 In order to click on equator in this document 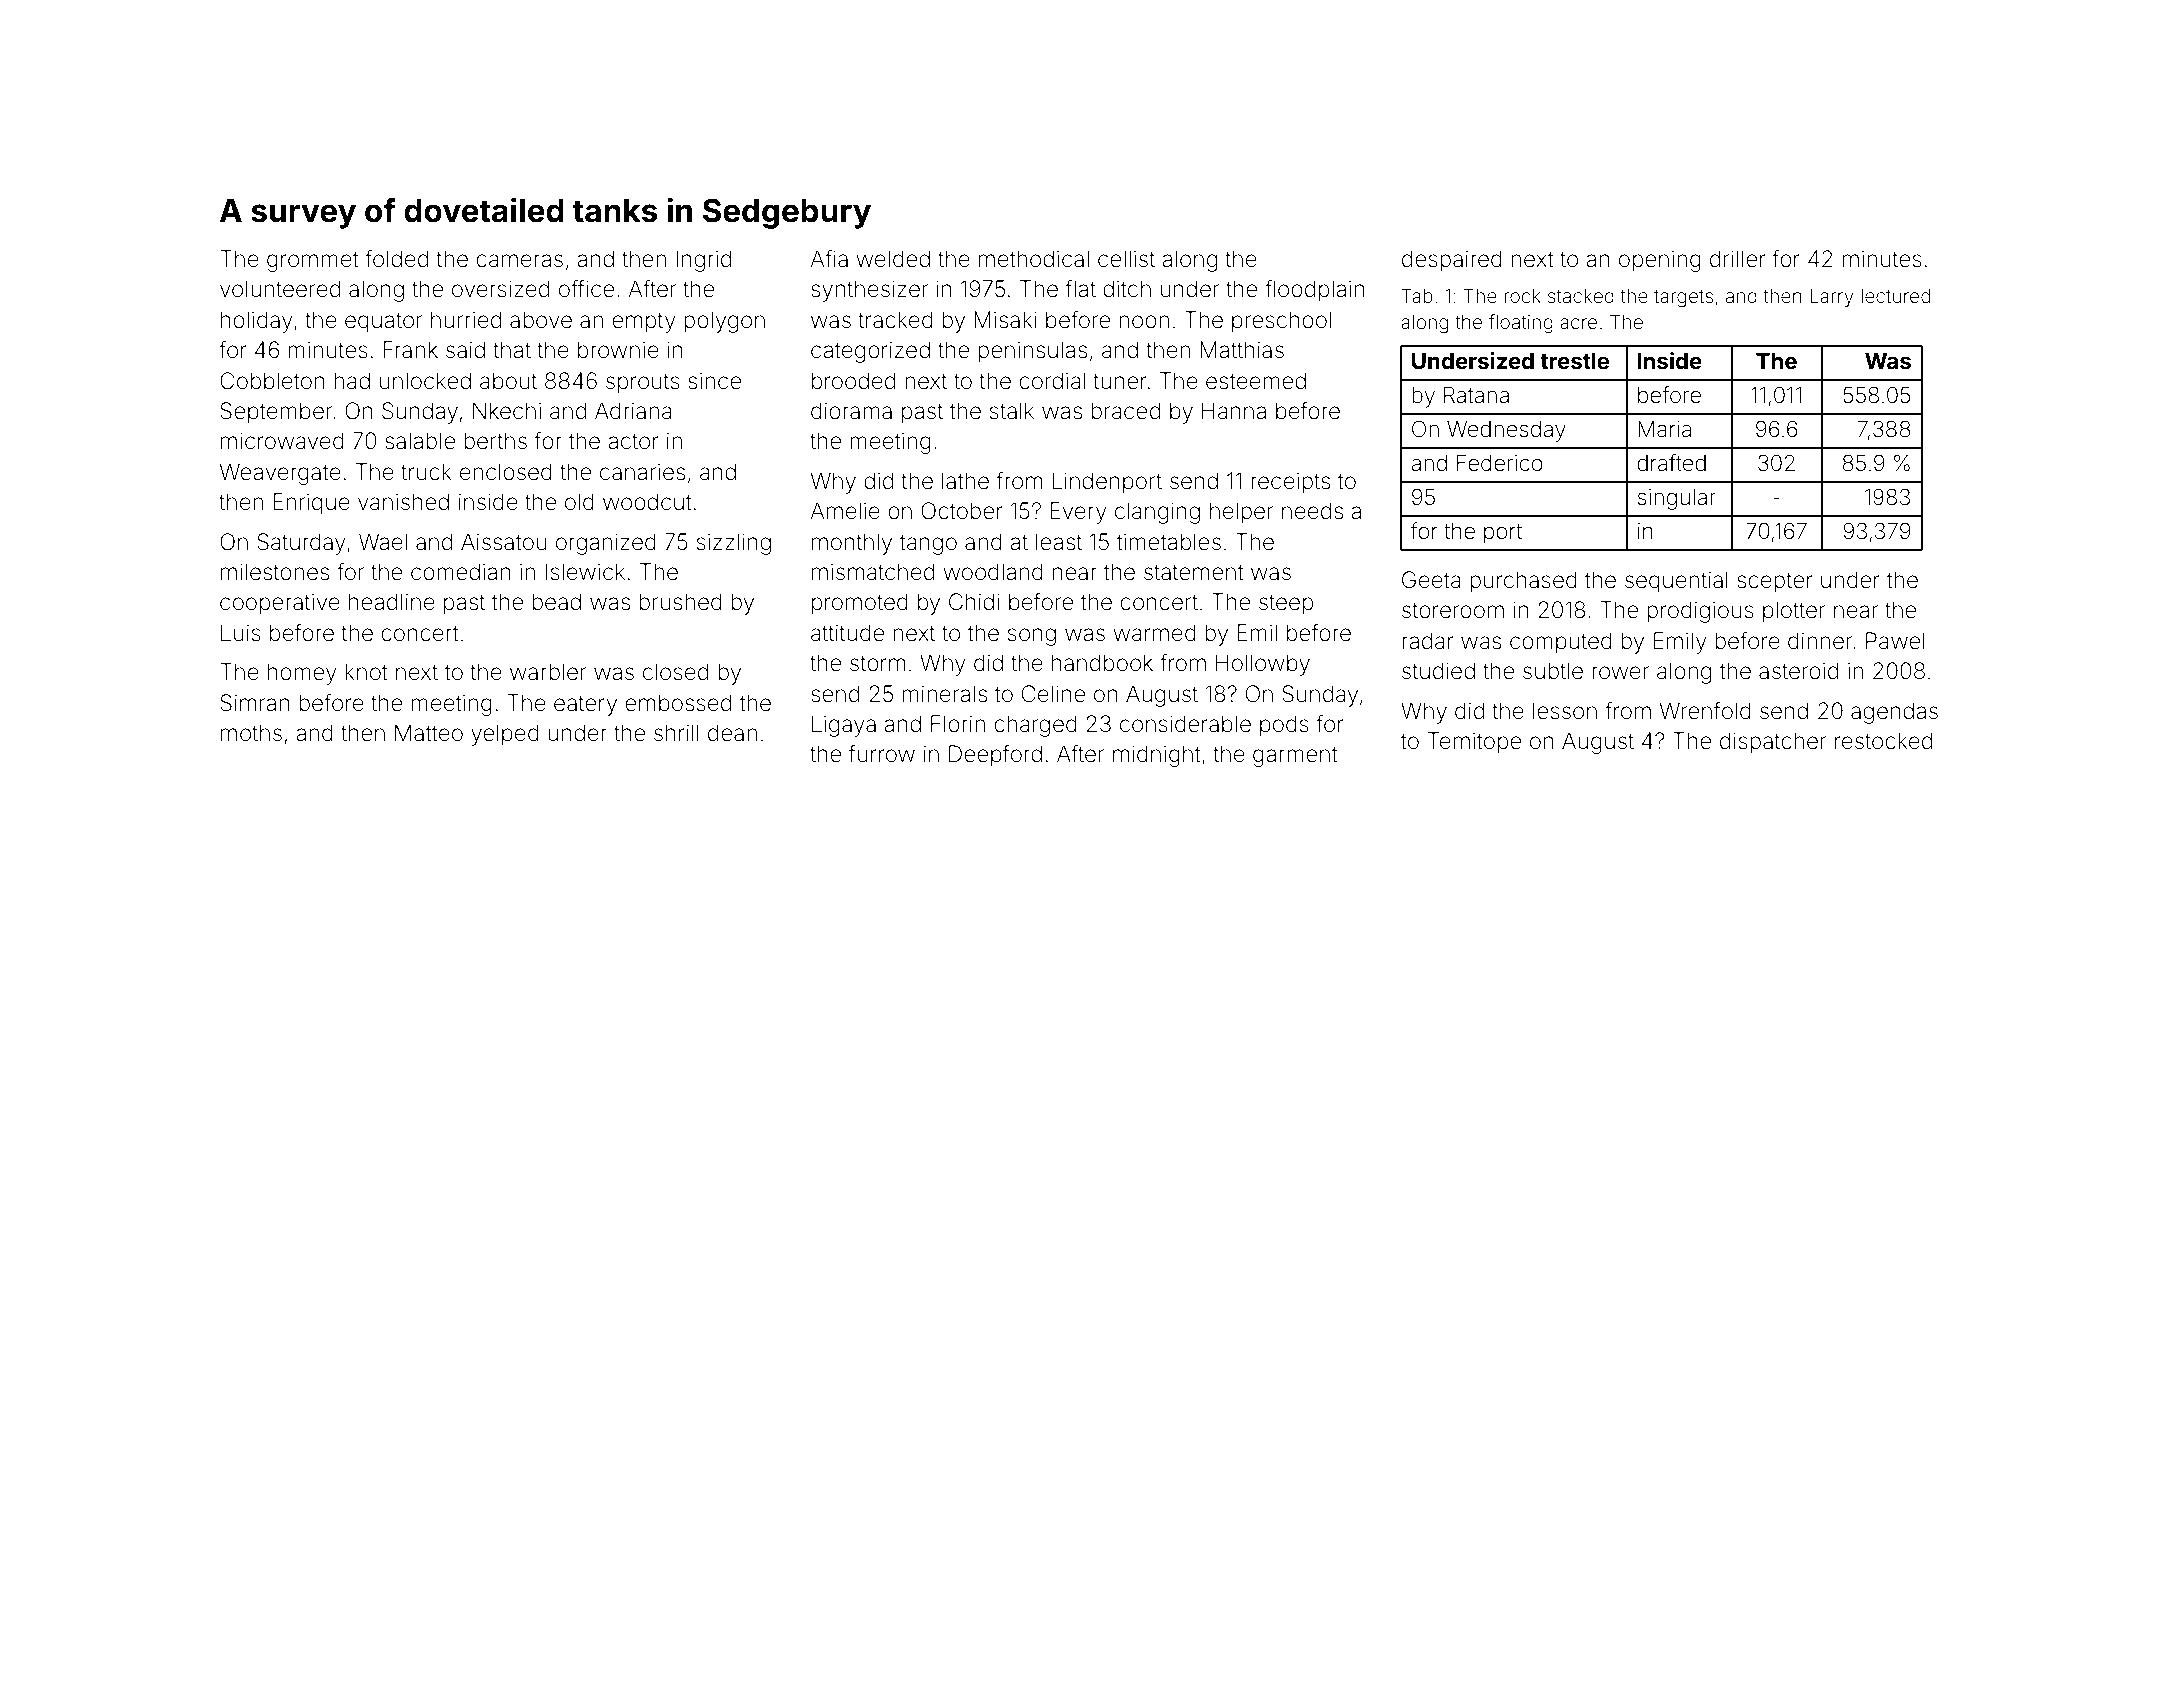, I will do `click(383, 322)`.
